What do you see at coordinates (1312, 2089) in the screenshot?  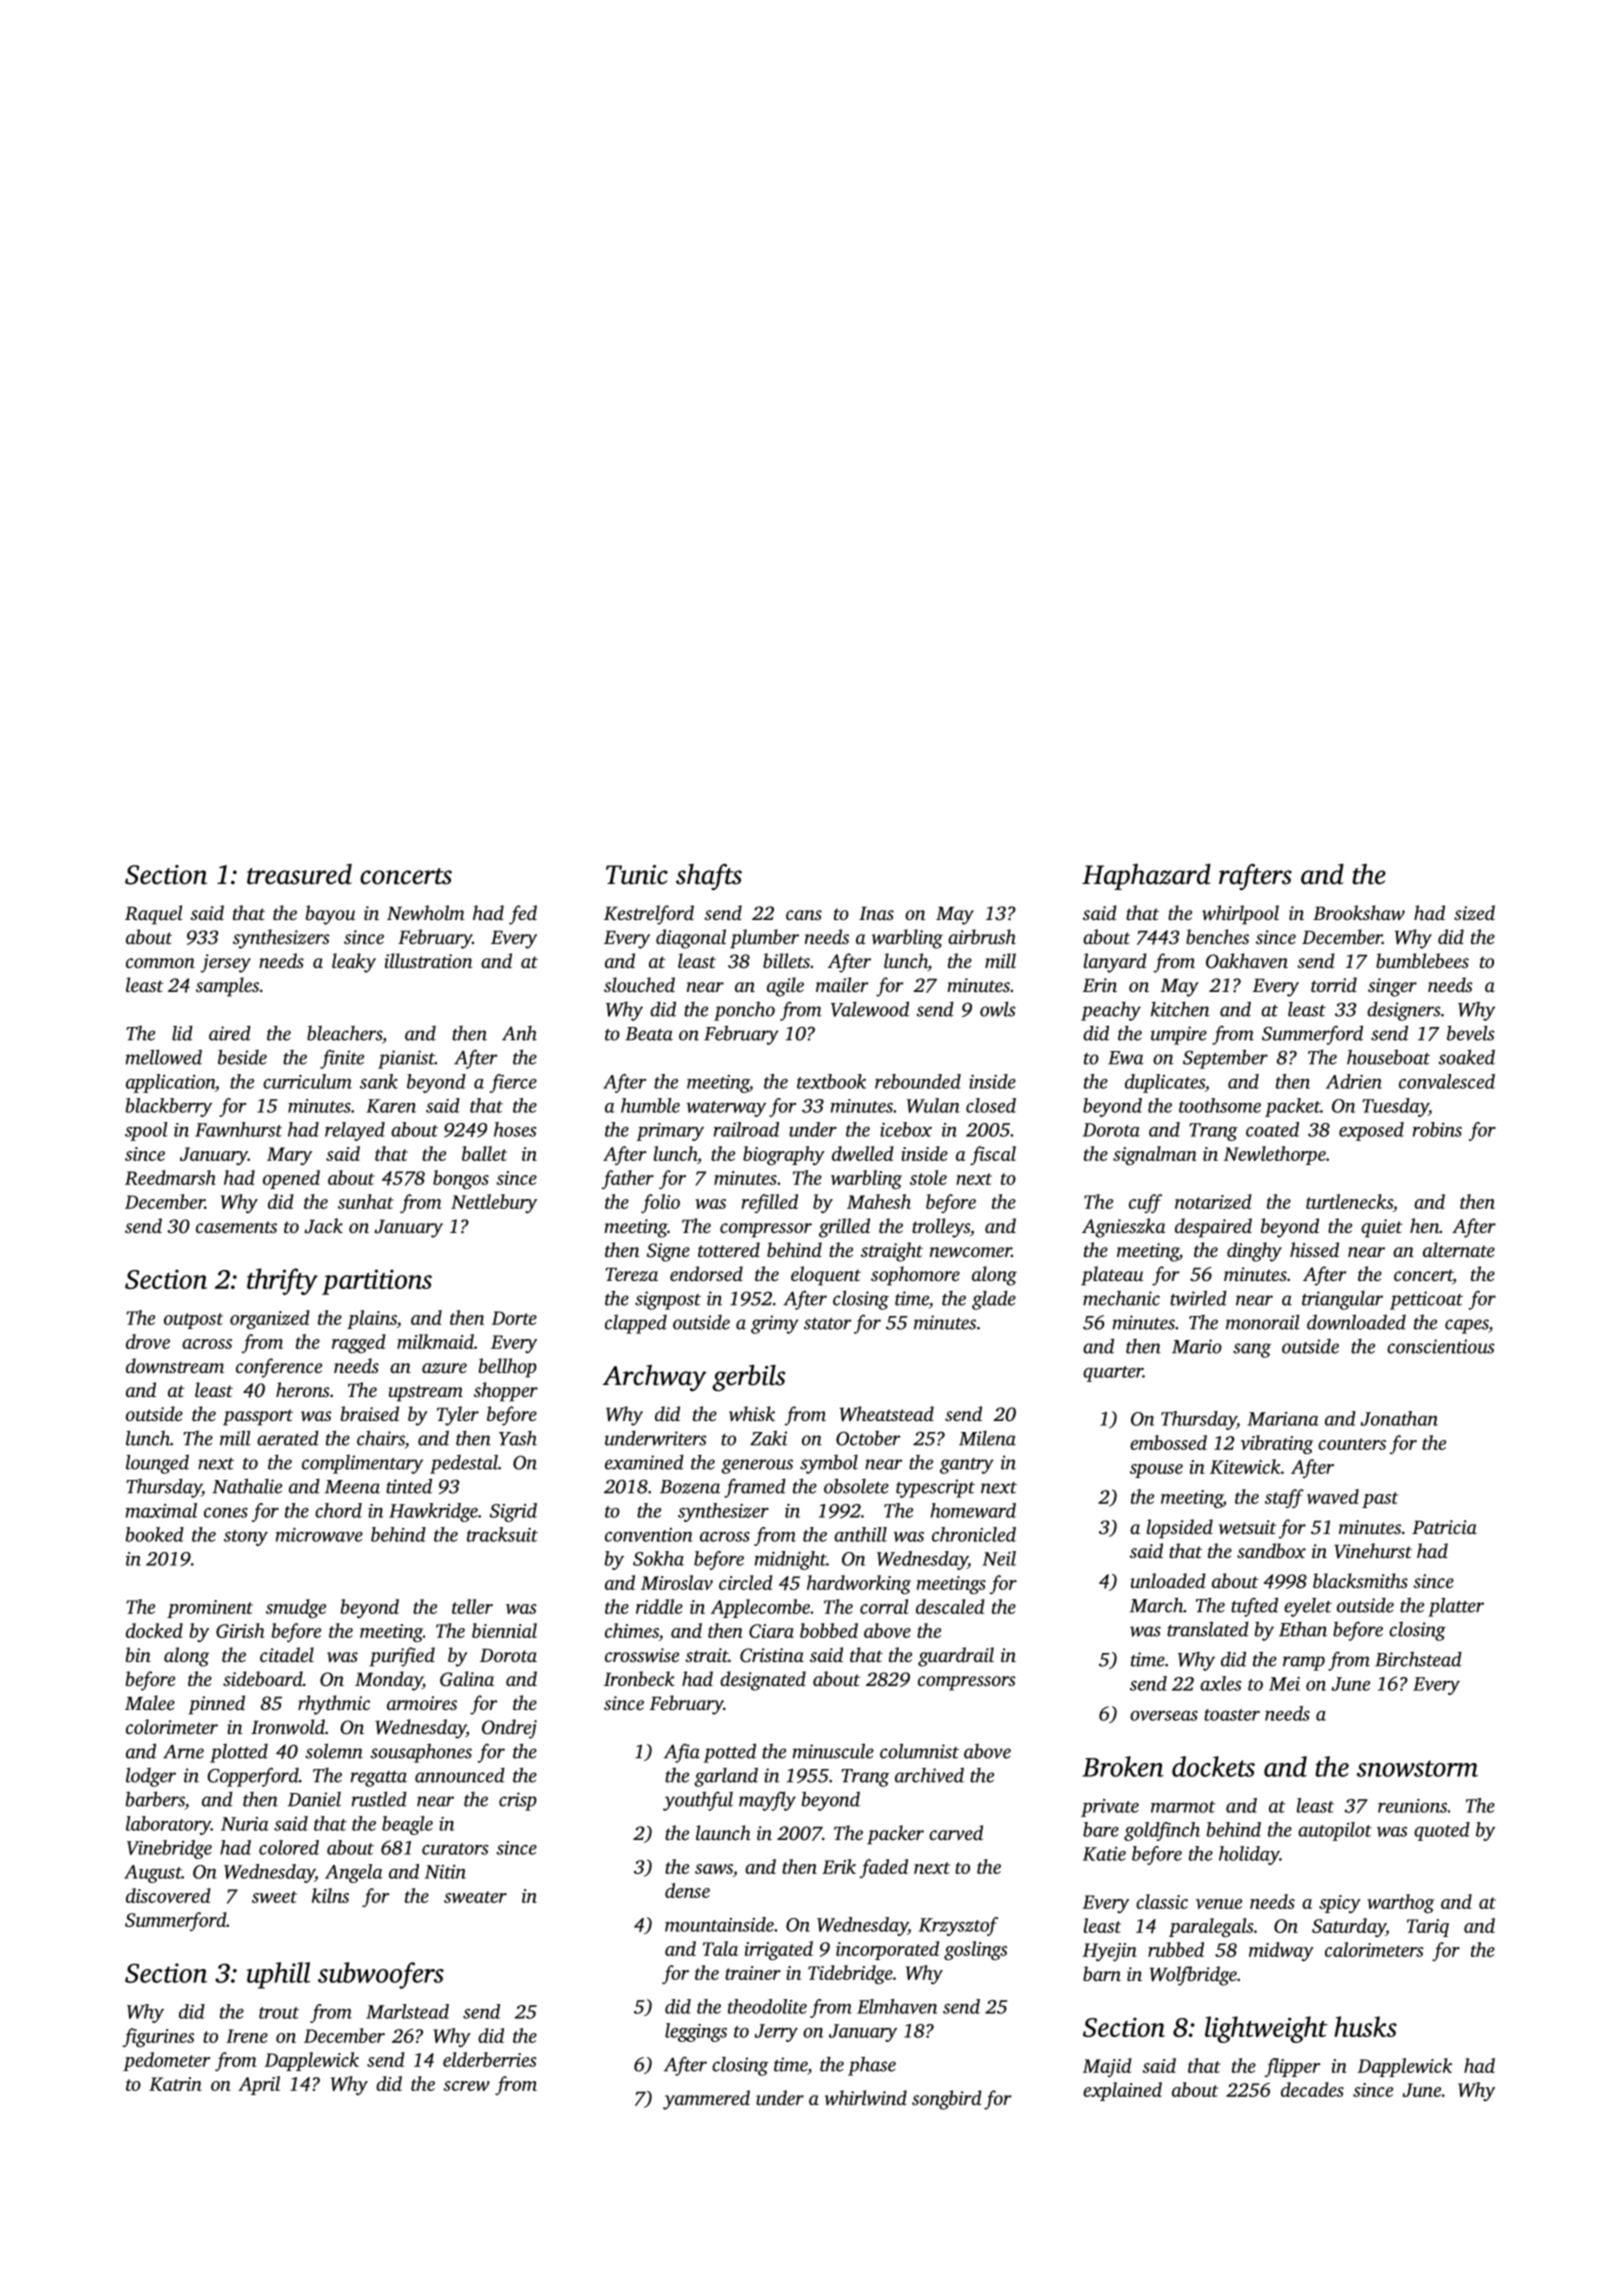 I see `decades` at bounding box center [1312, 2089].
